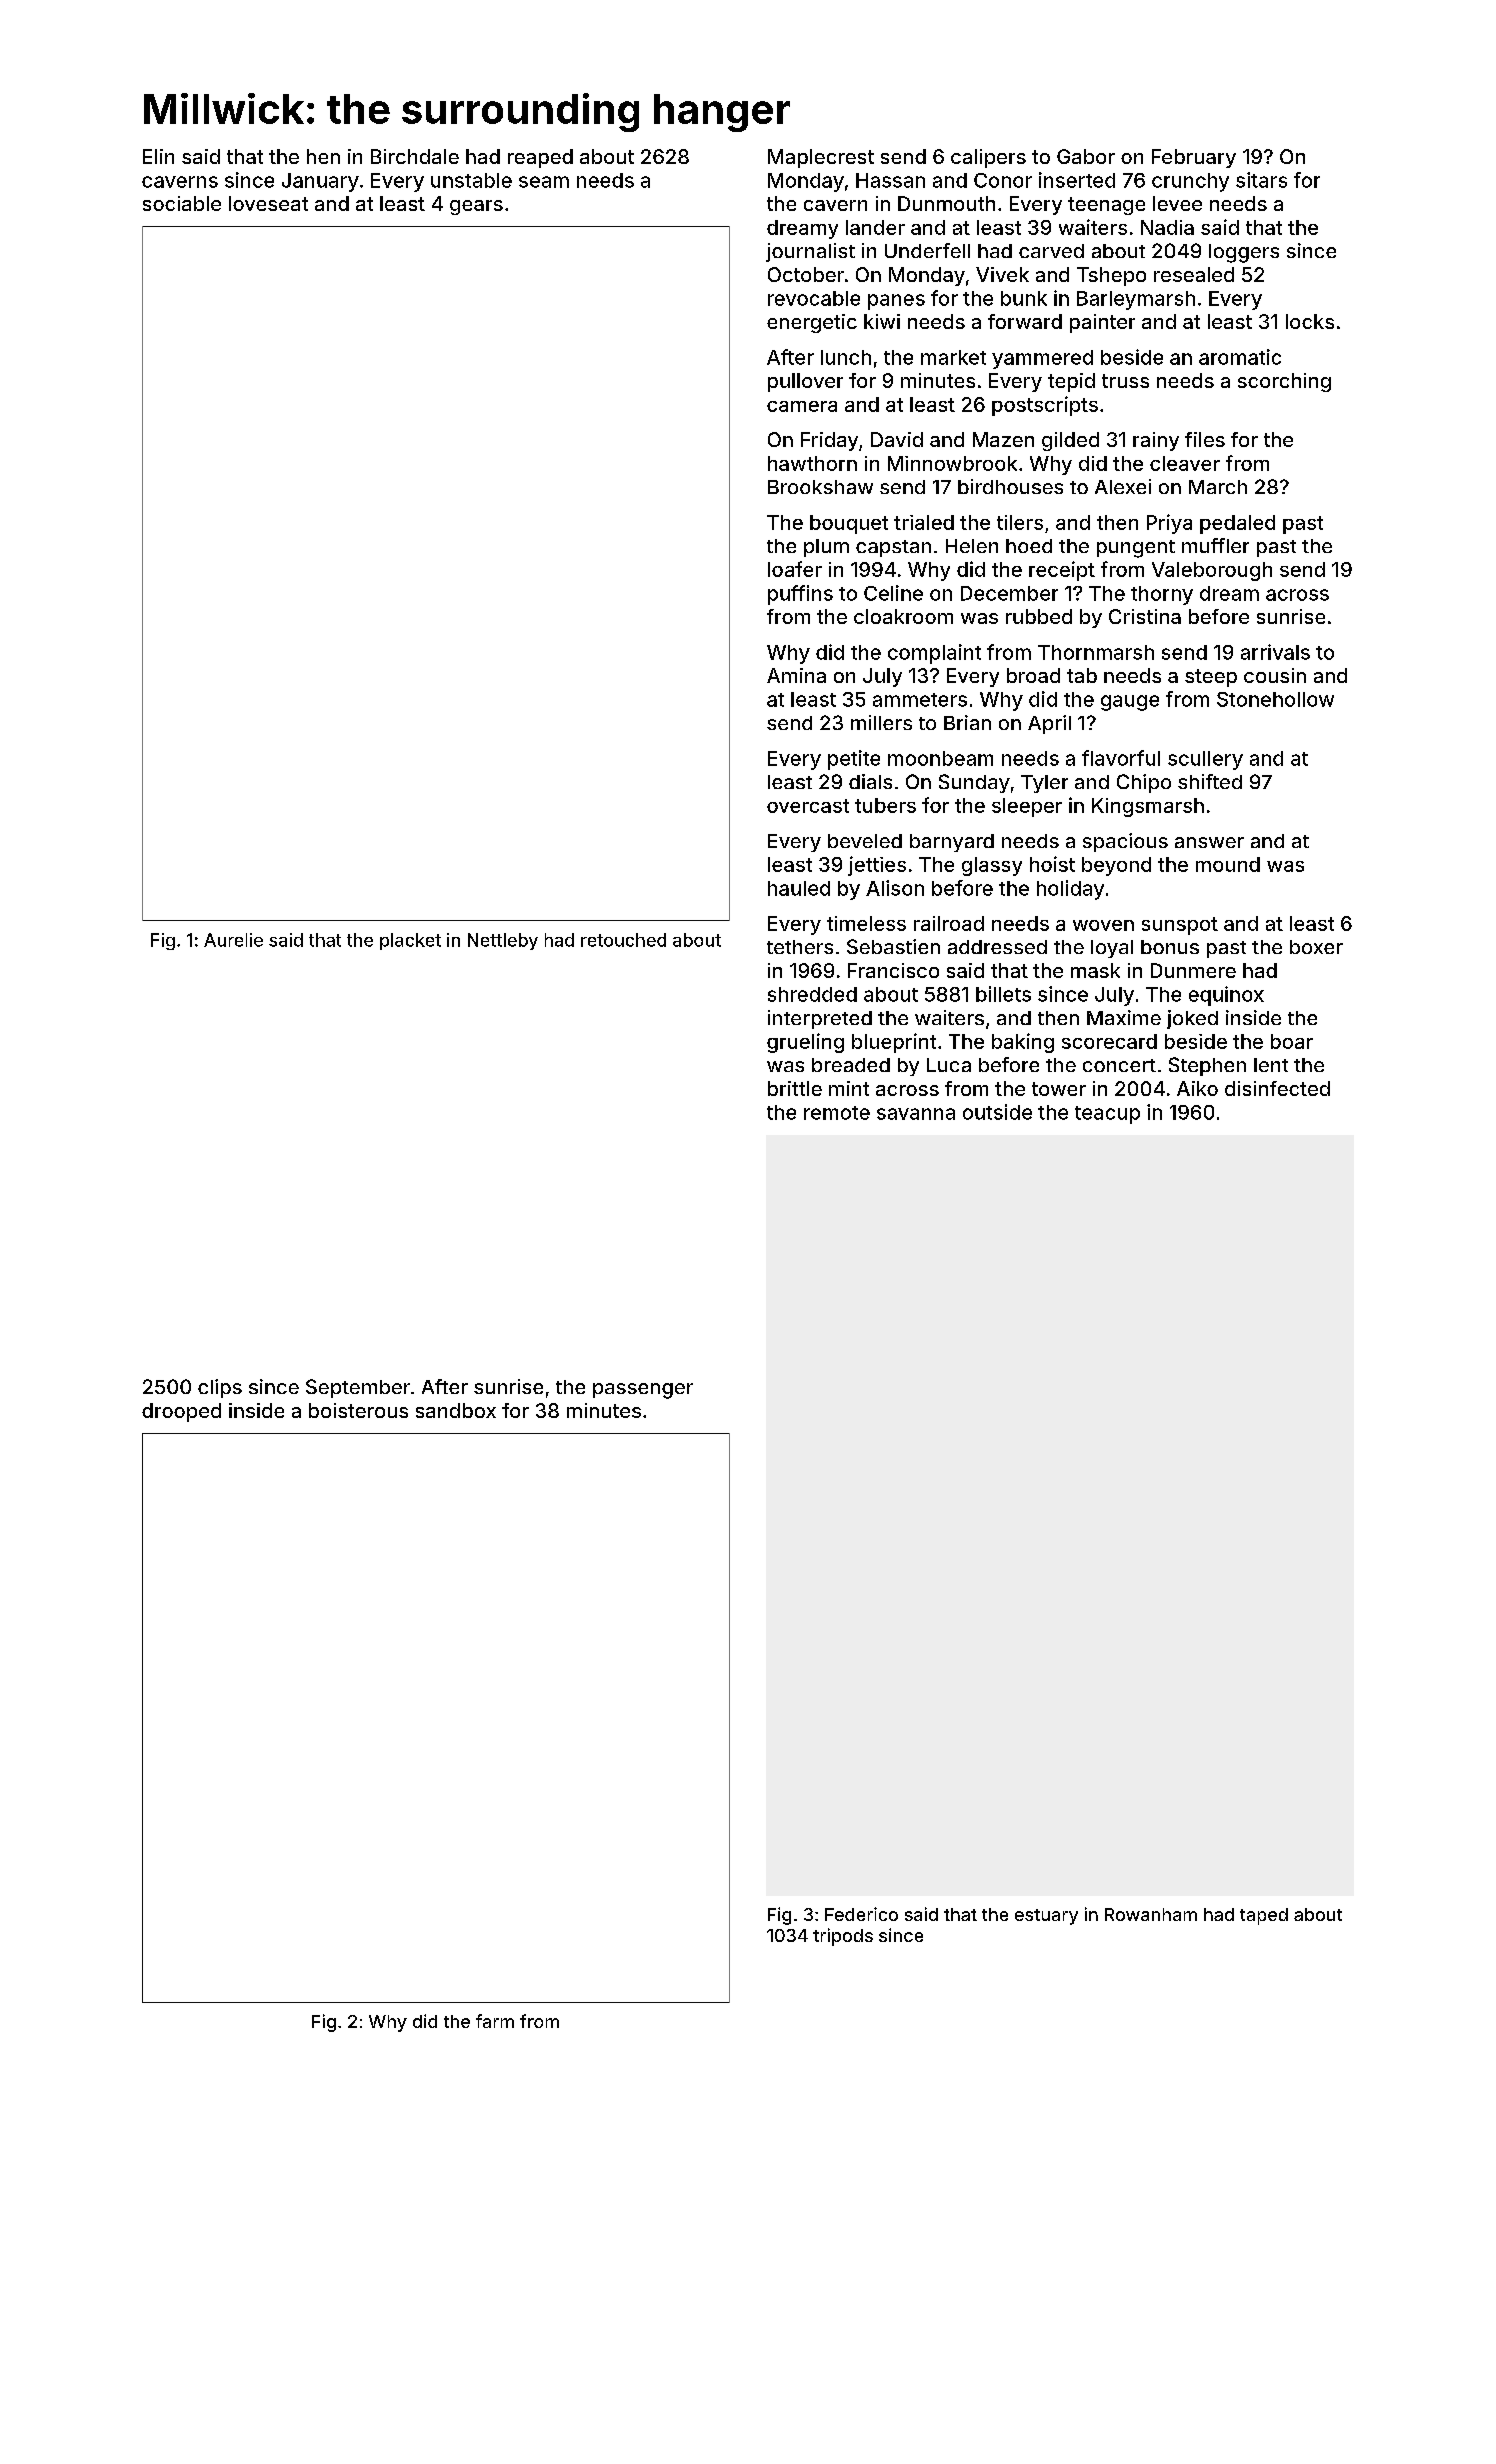 This page has height=2464, width=1496. I want to click on Aurelie, so click(233, 940).
